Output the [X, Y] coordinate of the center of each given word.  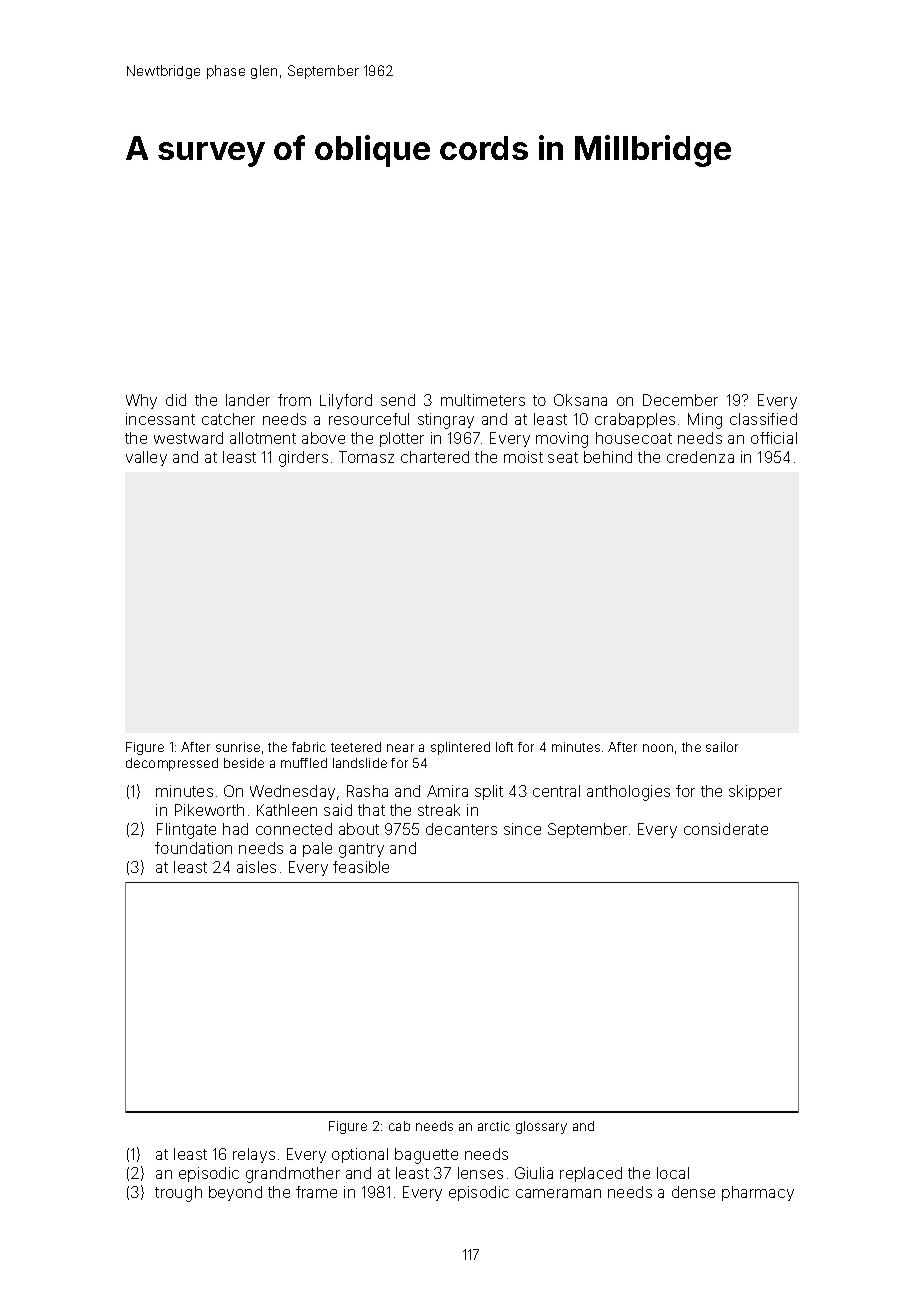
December [680, 400]
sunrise [238, 747]
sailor [722, 747]
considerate [726, 829]
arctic [494, 1126]
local [673, 1173]
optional [360, 1155]
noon [658, 748]
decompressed [172, 764]
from [294, 400]
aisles [256, 867]
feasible [361, 867]
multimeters [483, 400]
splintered [460, 748]
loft [504, 747]
